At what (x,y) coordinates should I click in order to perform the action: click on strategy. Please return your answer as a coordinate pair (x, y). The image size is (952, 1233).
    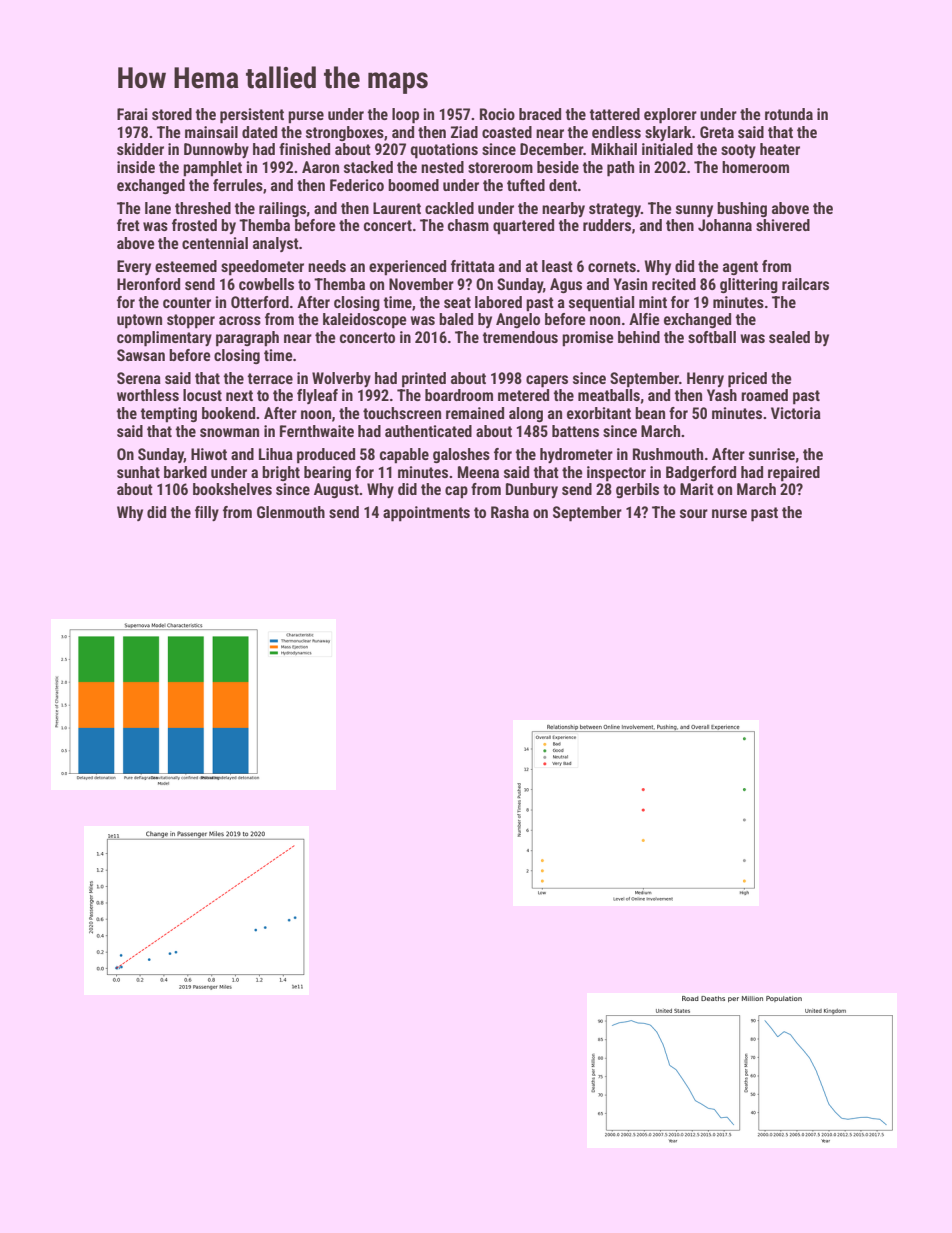
    Looking at the image, I should click on (615, 210).
